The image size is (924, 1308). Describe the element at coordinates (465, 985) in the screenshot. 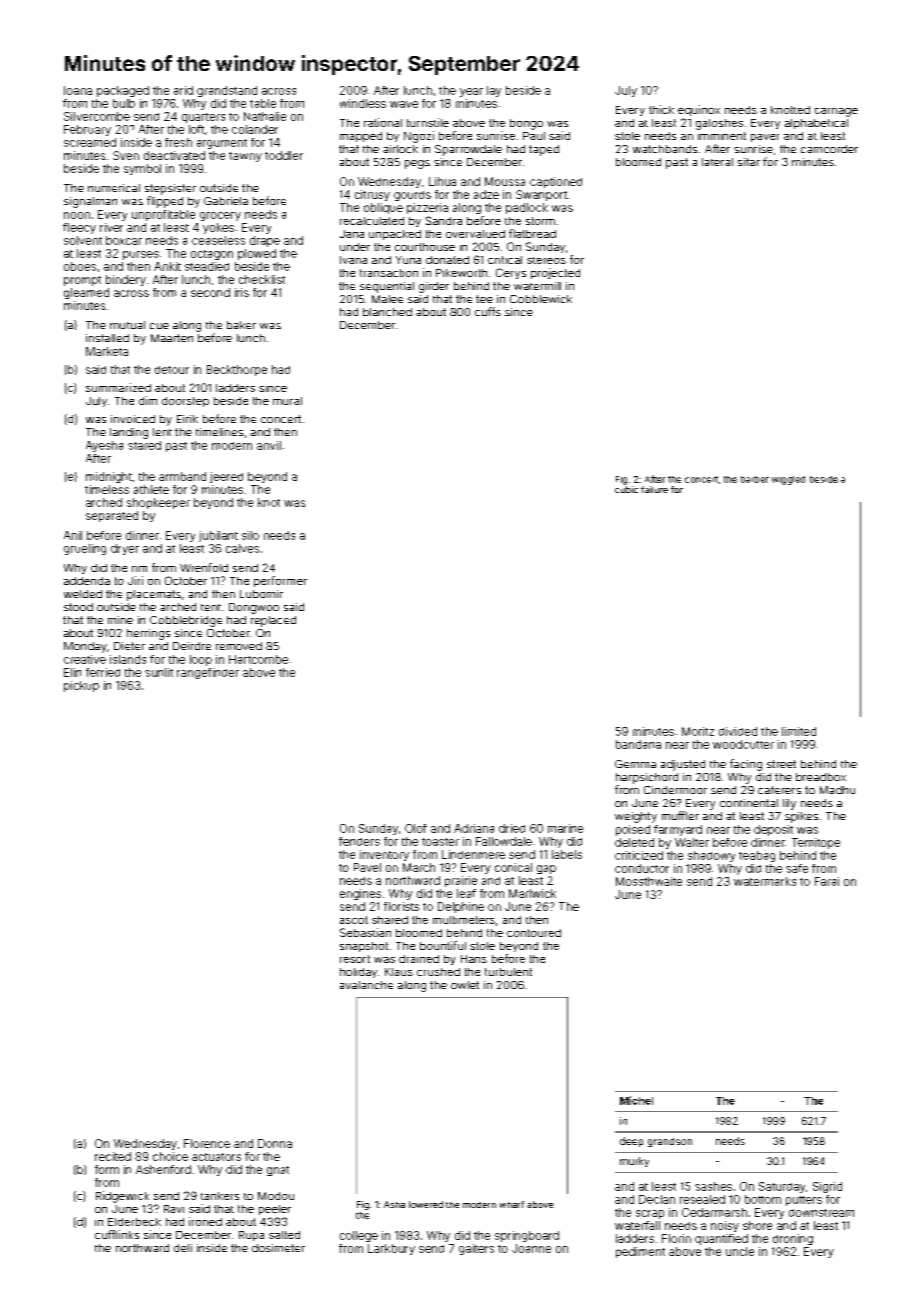

I see `owlet` at that location.
